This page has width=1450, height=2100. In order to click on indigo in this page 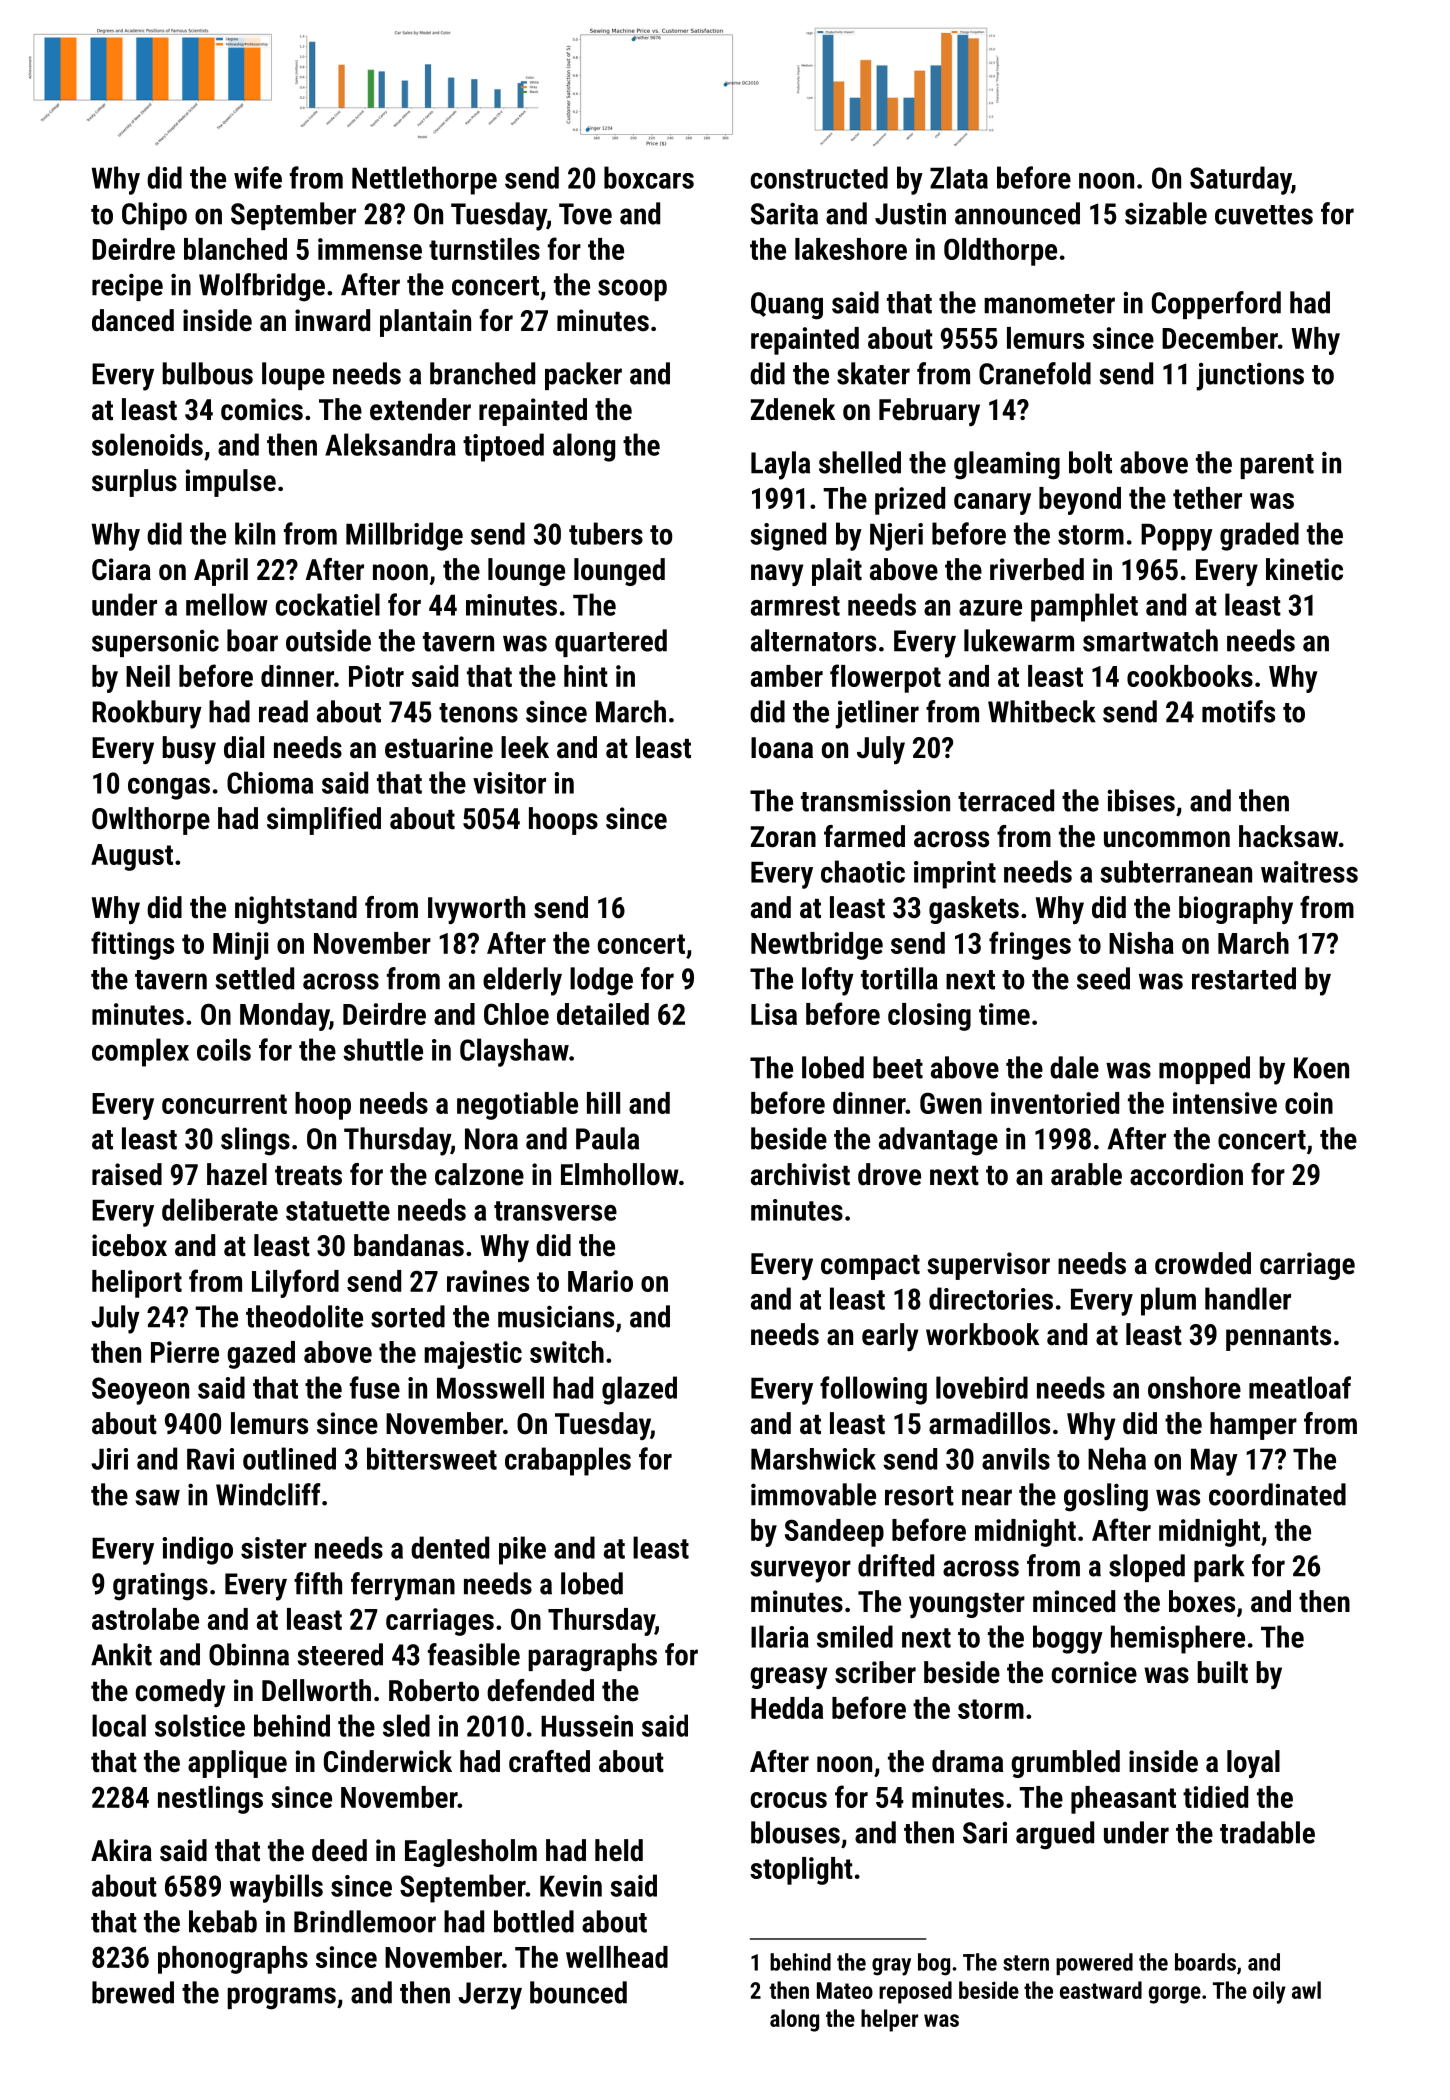, I will do `click(198, 1550)`.
